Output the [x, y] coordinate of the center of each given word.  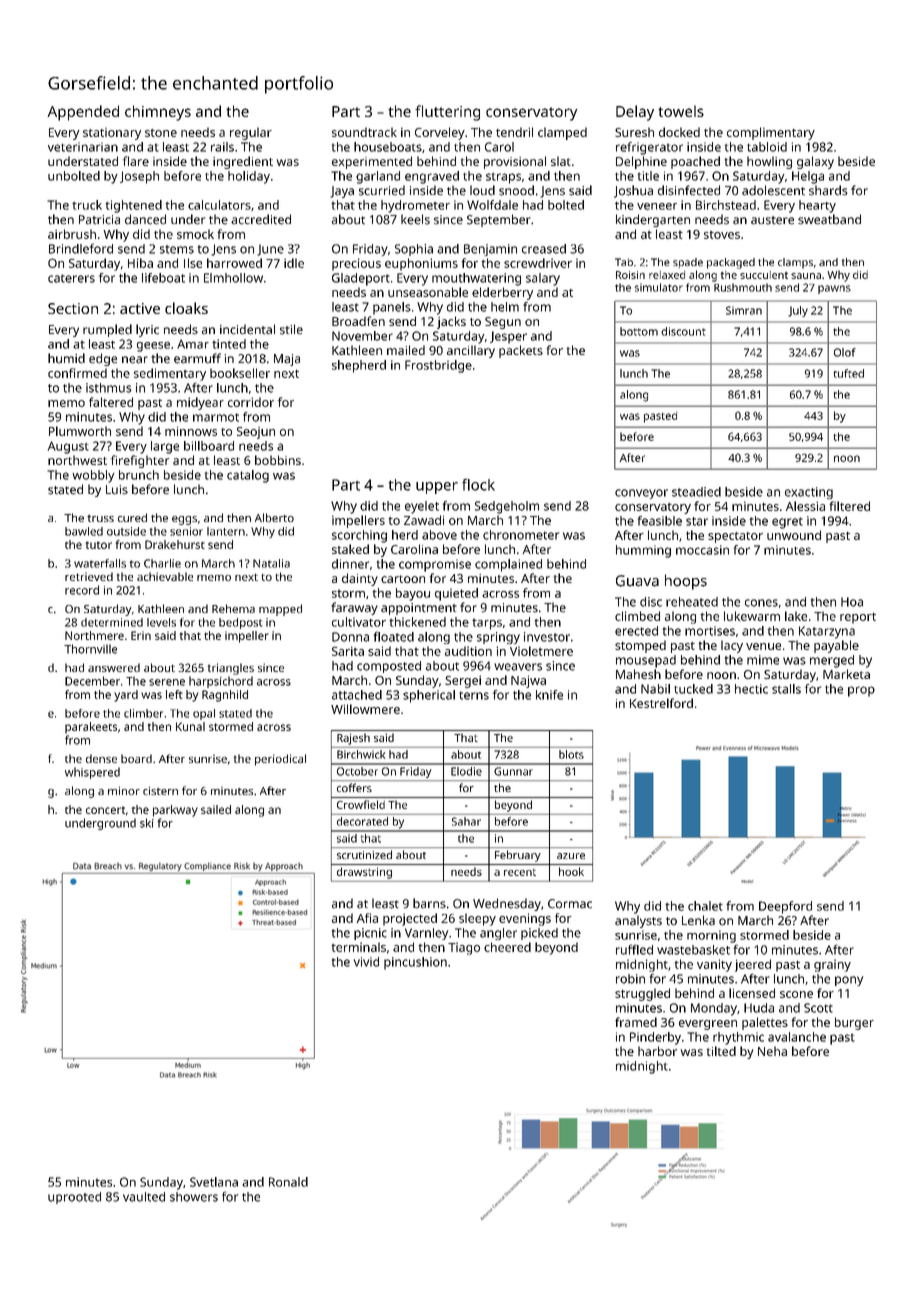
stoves [722, 235]
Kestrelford [661, 703]
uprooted [74, 1198]
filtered [850, 506]
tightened [134, 206]
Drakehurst [175, 544]
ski [147, 823]
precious [356, 264]
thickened [417, 622]
